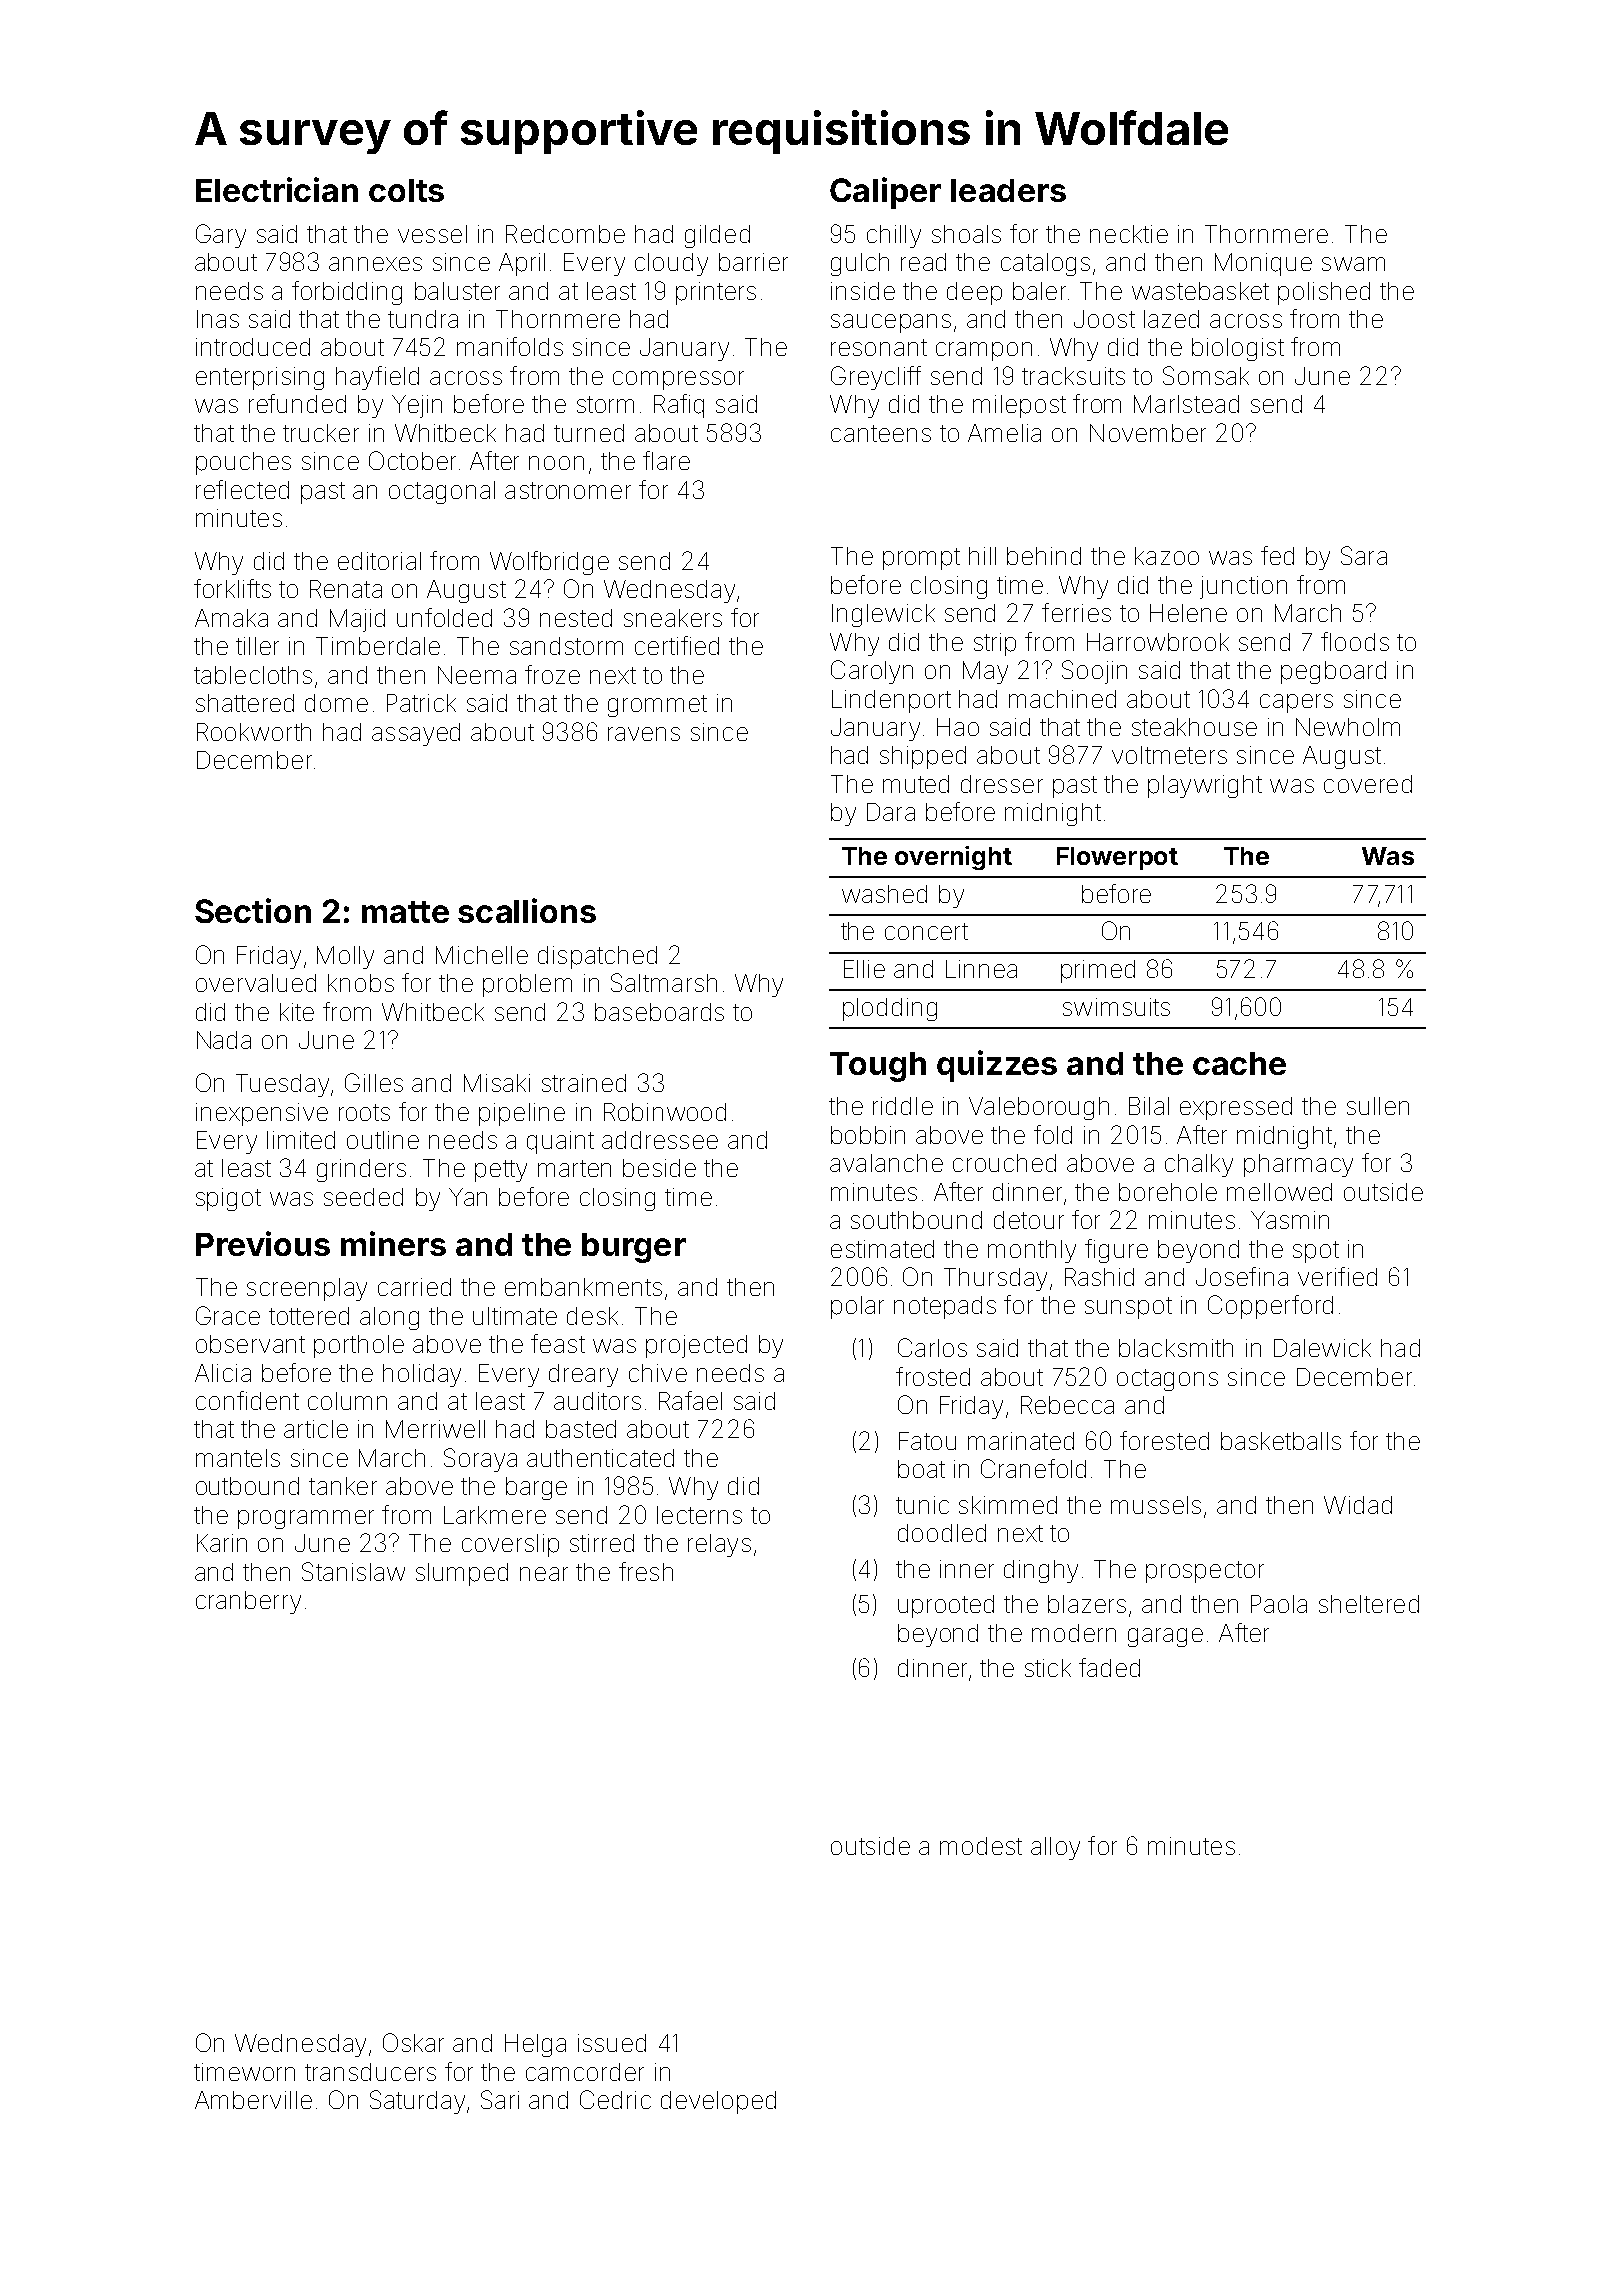 This page has width=1620, height=2292. Describe the element at coordinates (1008, 190) in the page. I see `leaders` at that location.
